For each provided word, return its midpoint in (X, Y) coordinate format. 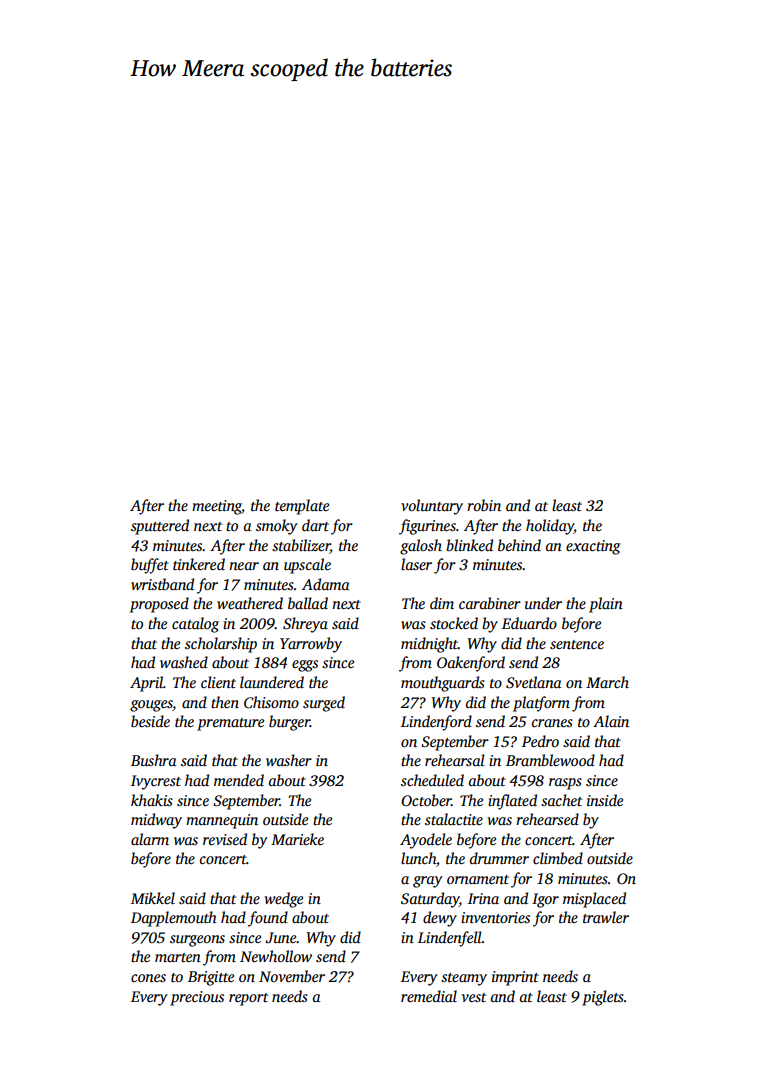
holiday (550, 527)
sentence (577, 644)
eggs (305, 666)
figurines (427, 527)
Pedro (540, 741)
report (248, 999)
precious (197, 998)
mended (239, 780)
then (225, 702)
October (426, 800)
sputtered (160, 527)
